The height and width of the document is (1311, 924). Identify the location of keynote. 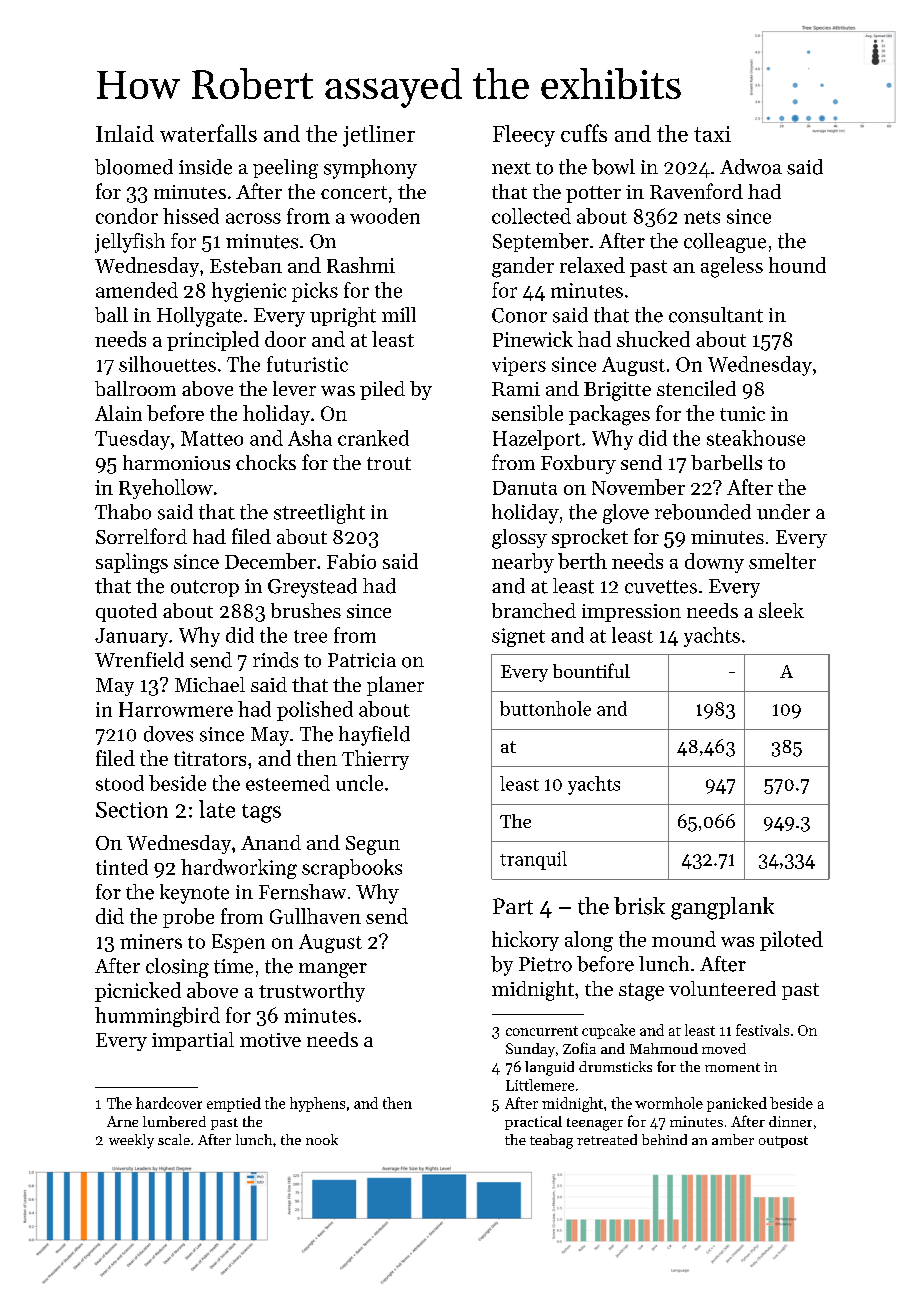
(194, 894).
